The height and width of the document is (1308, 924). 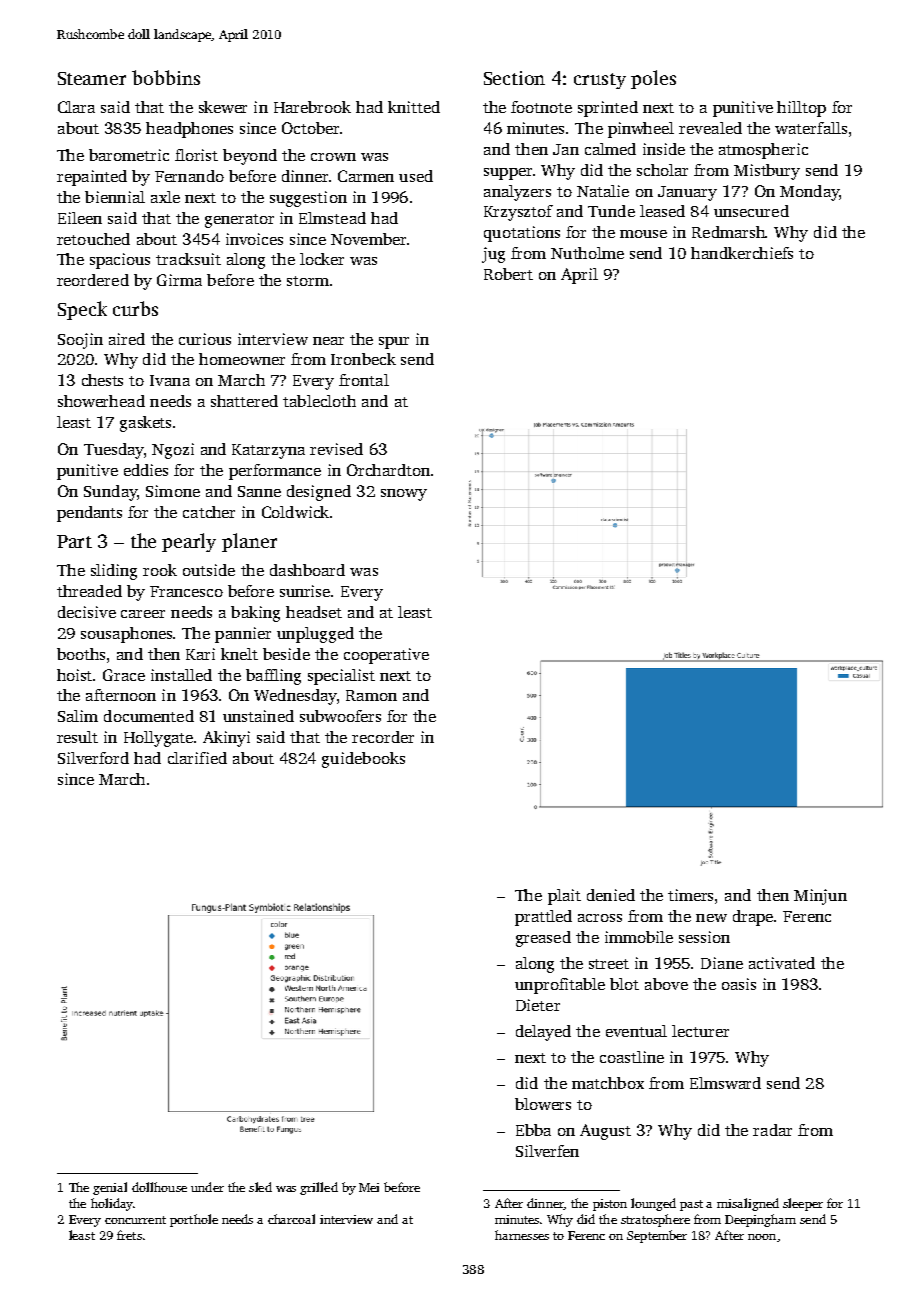 What do you see at coordinates (547, 1151) in the document?
I see `Silverfen` at bounding box center [547, 1151].
